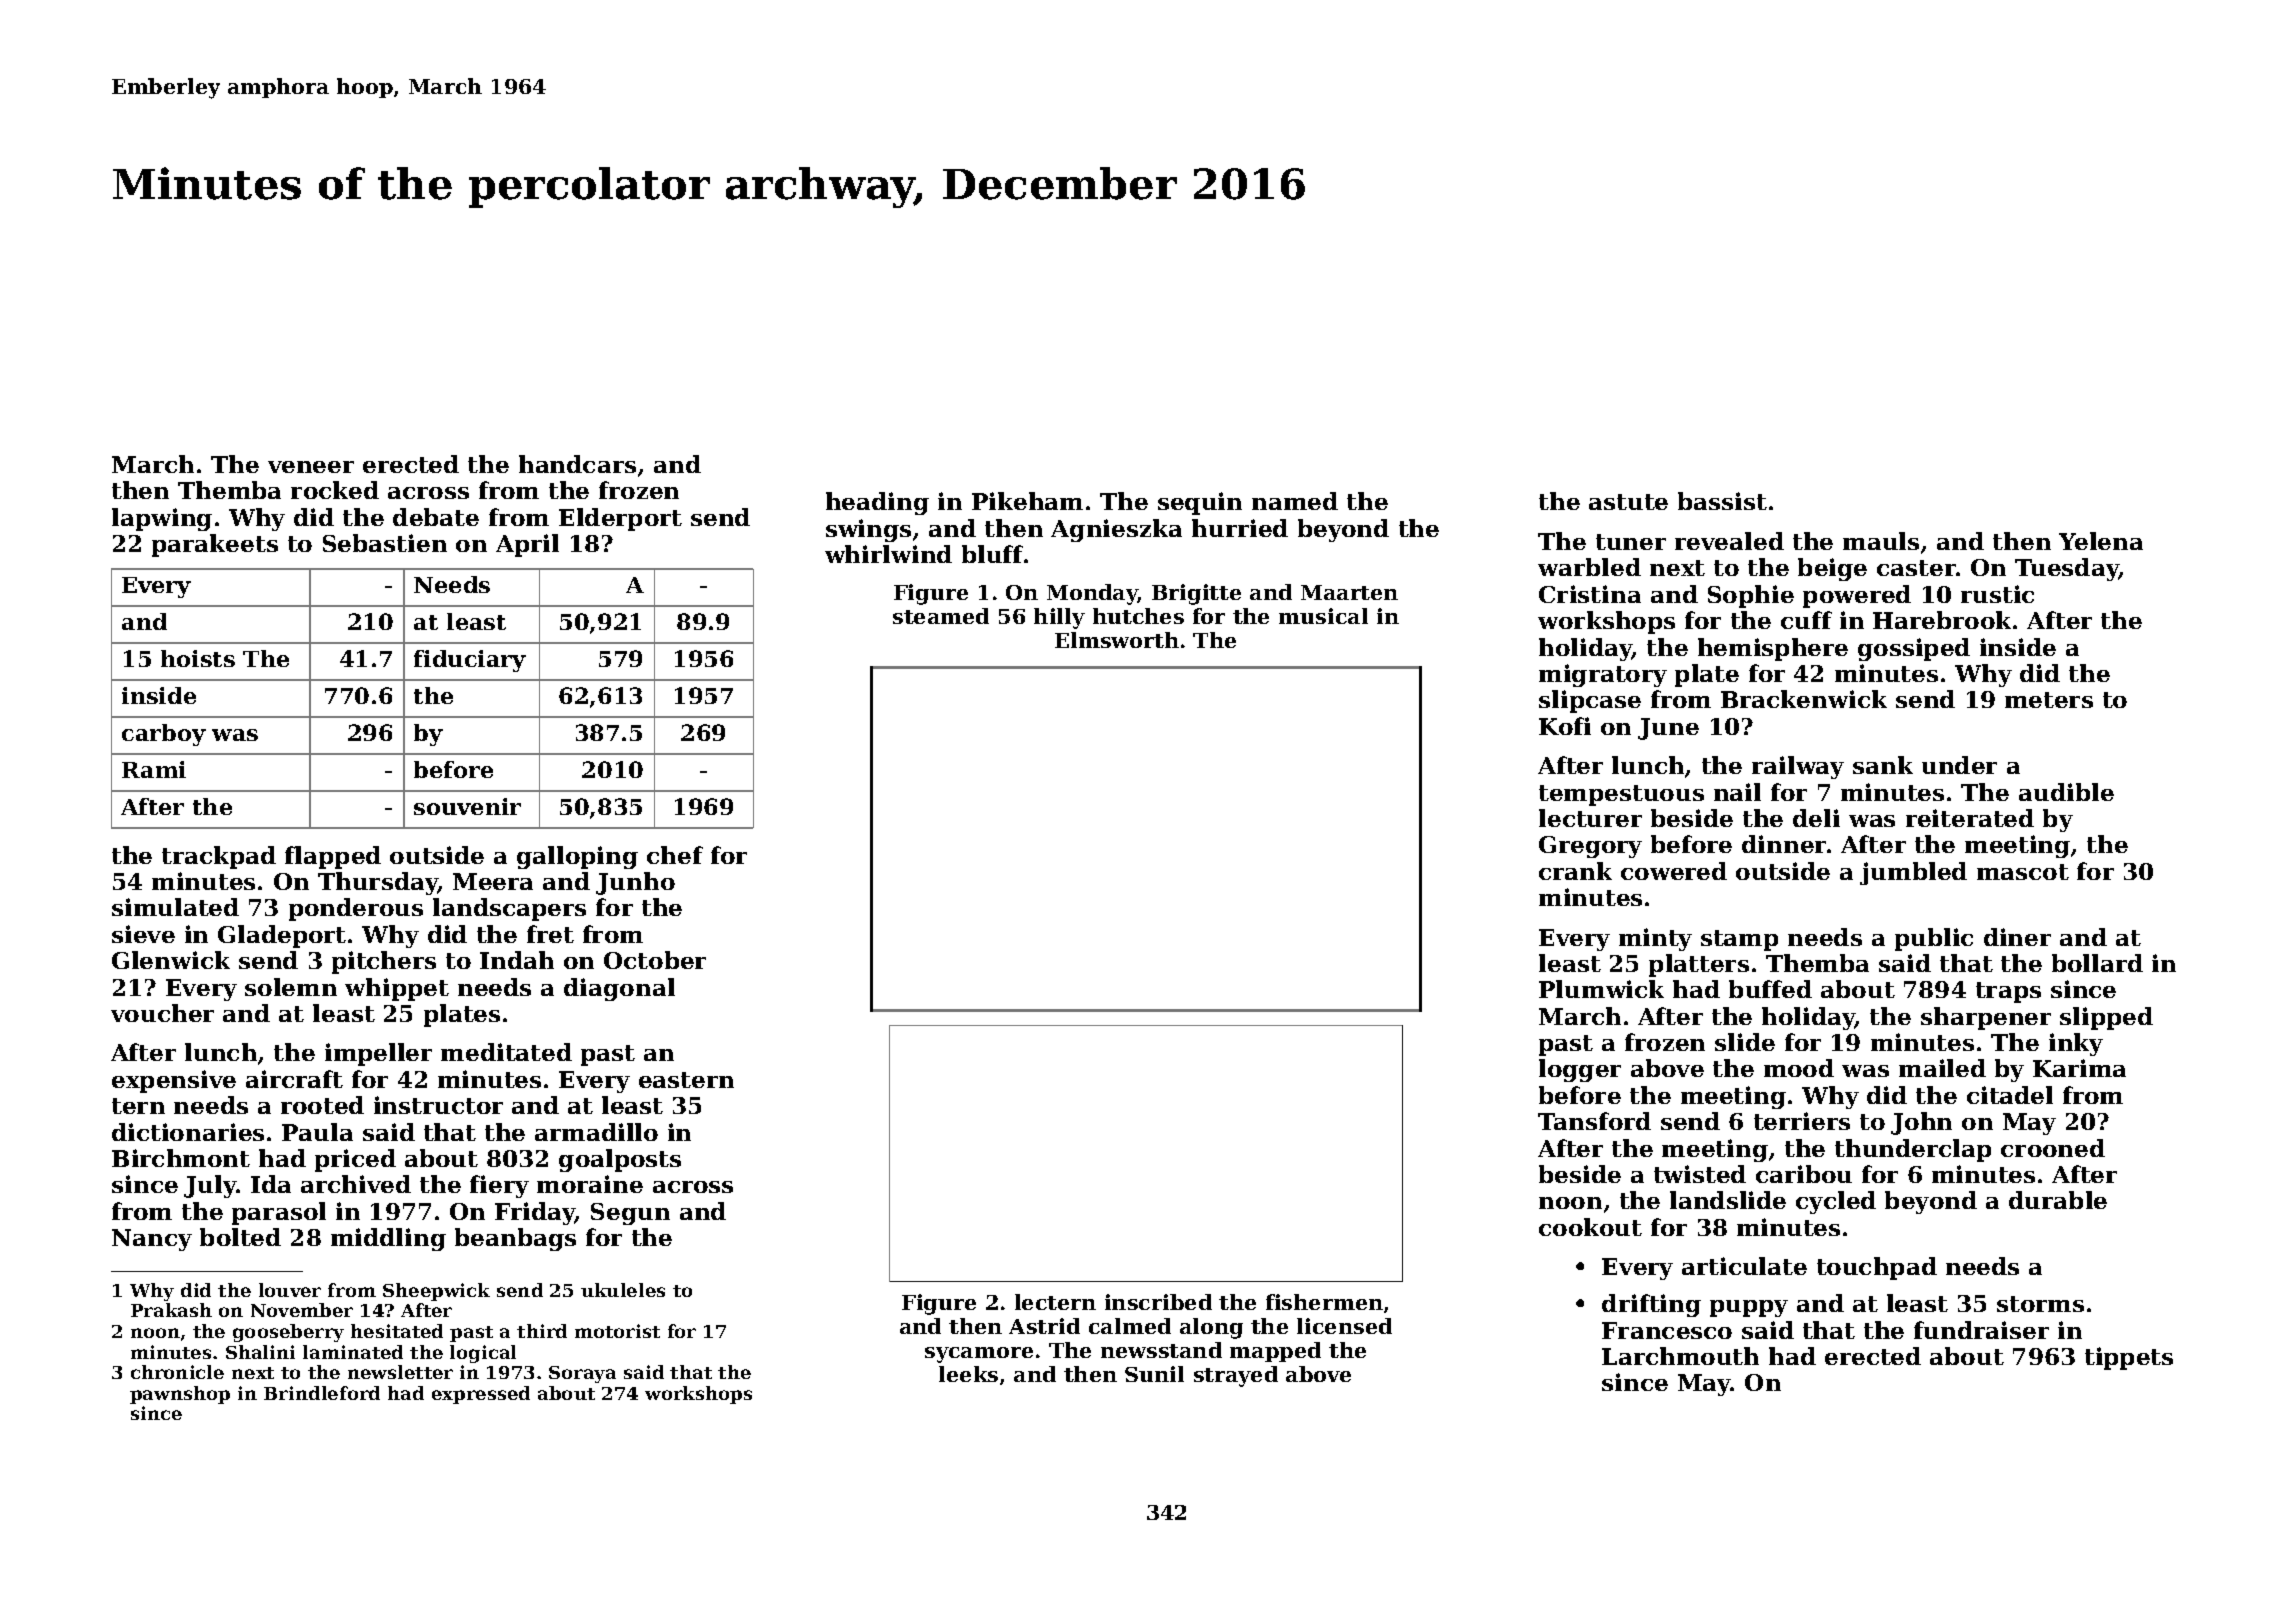 Image resolution: width=2292 pixels, height=1620 pixels. What do you see at coordinates (2053, 1148) in the screenshot?
I see `crooned` at bounding box center [2053, 1148].
